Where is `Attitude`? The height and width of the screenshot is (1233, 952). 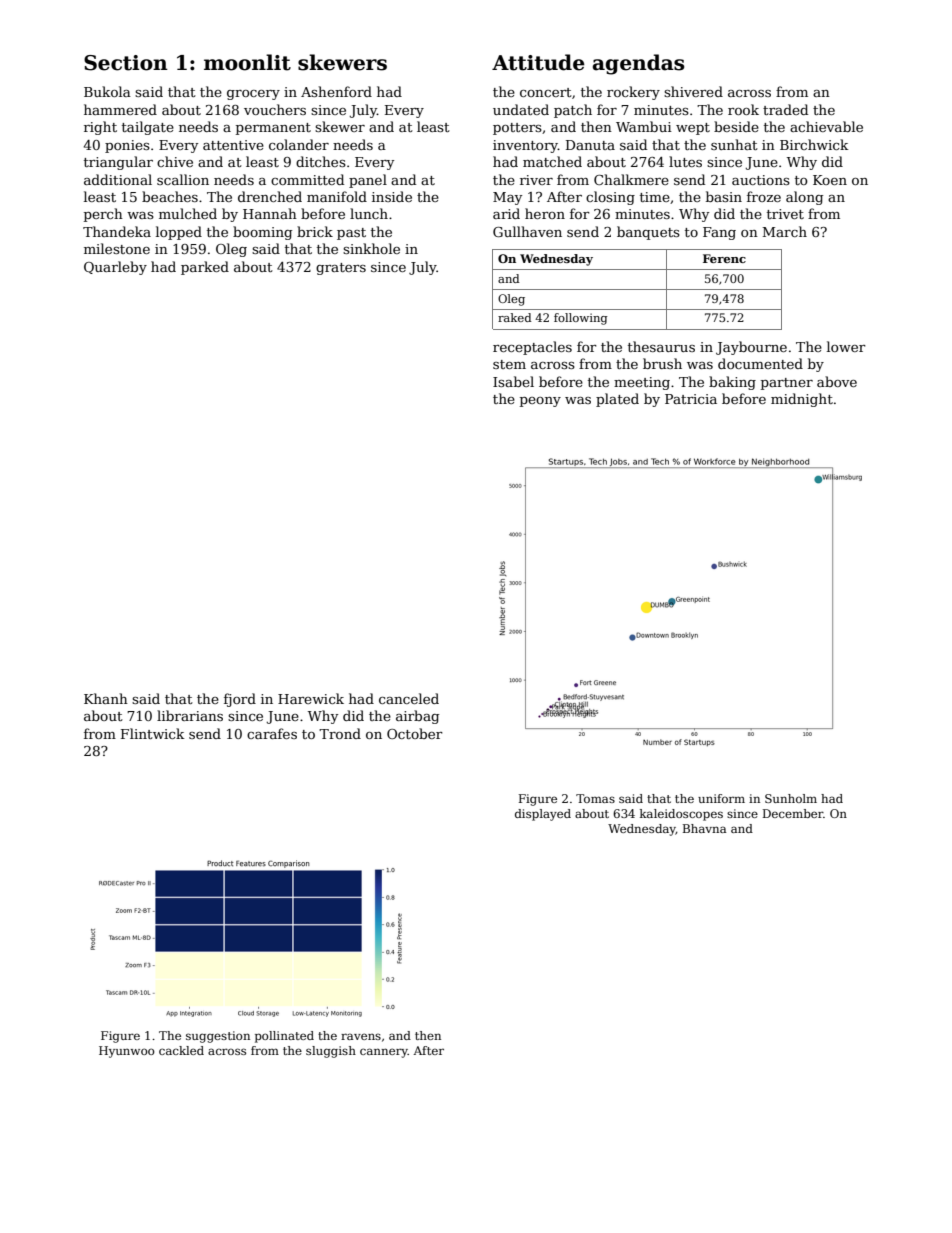
Attitude is located at coordinates (538, 62).
